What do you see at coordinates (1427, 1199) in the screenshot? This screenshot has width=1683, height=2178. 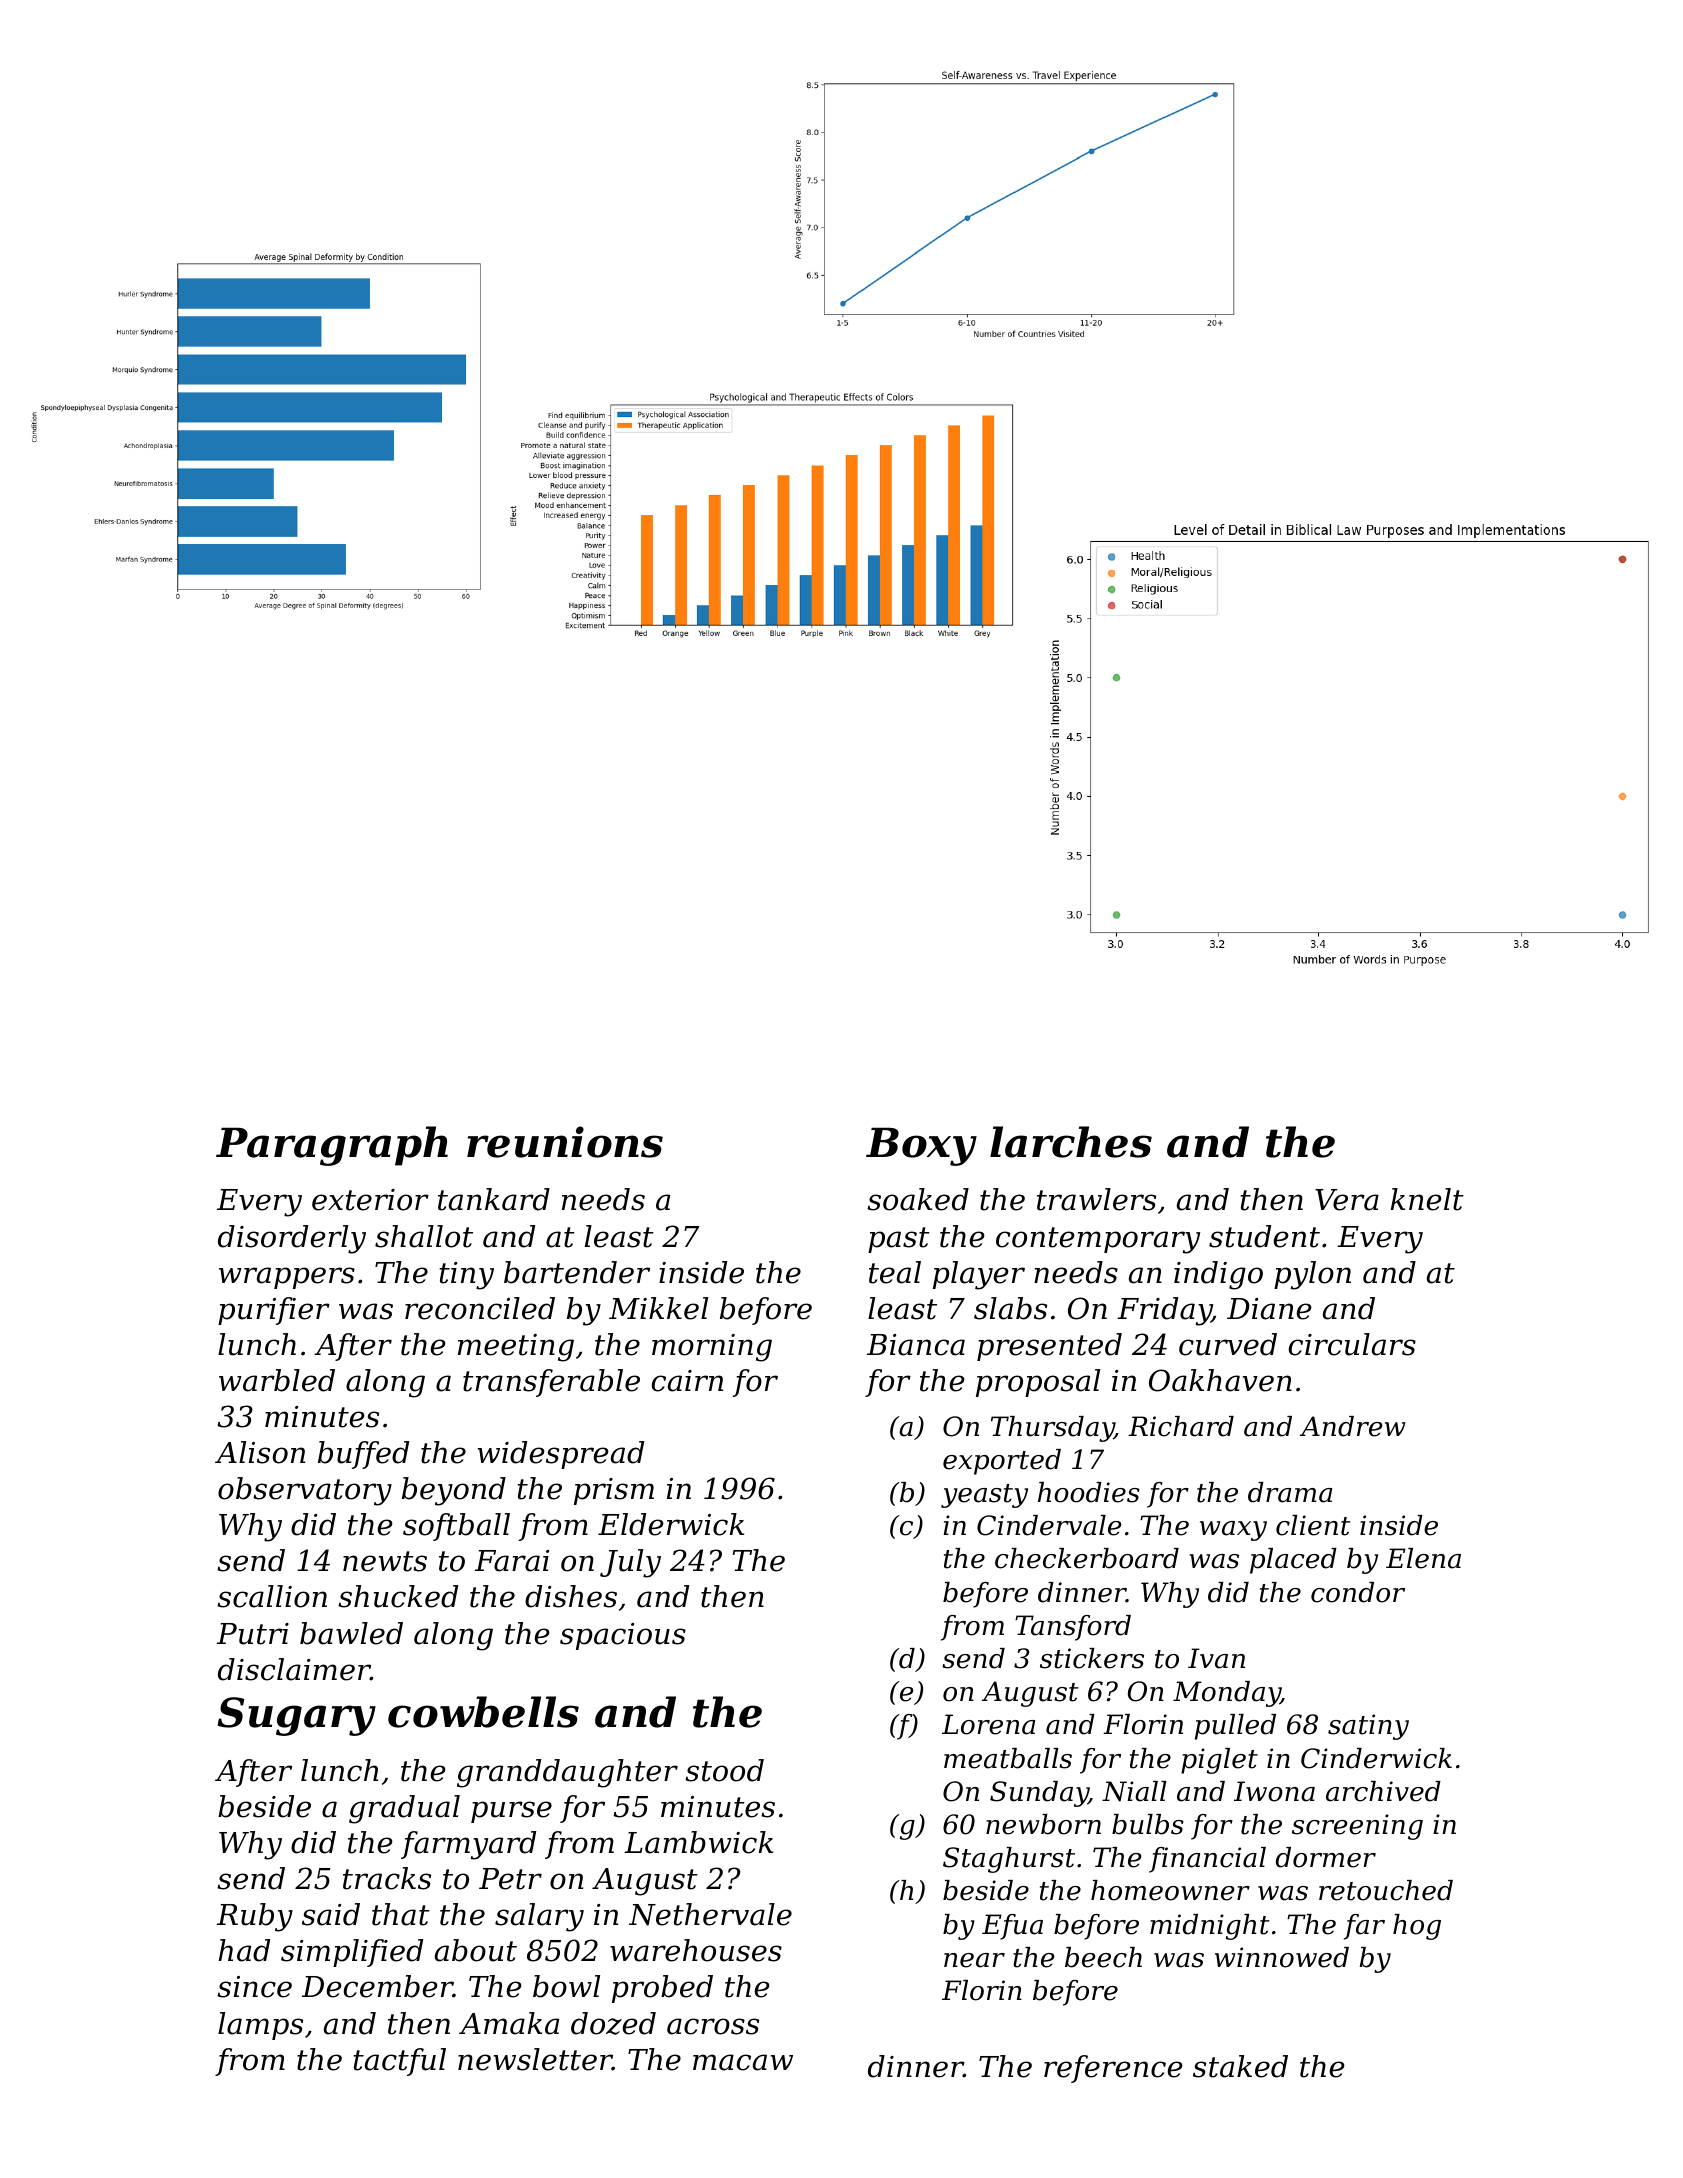 I see `knelt` at bounding box center [1427, 1199].
